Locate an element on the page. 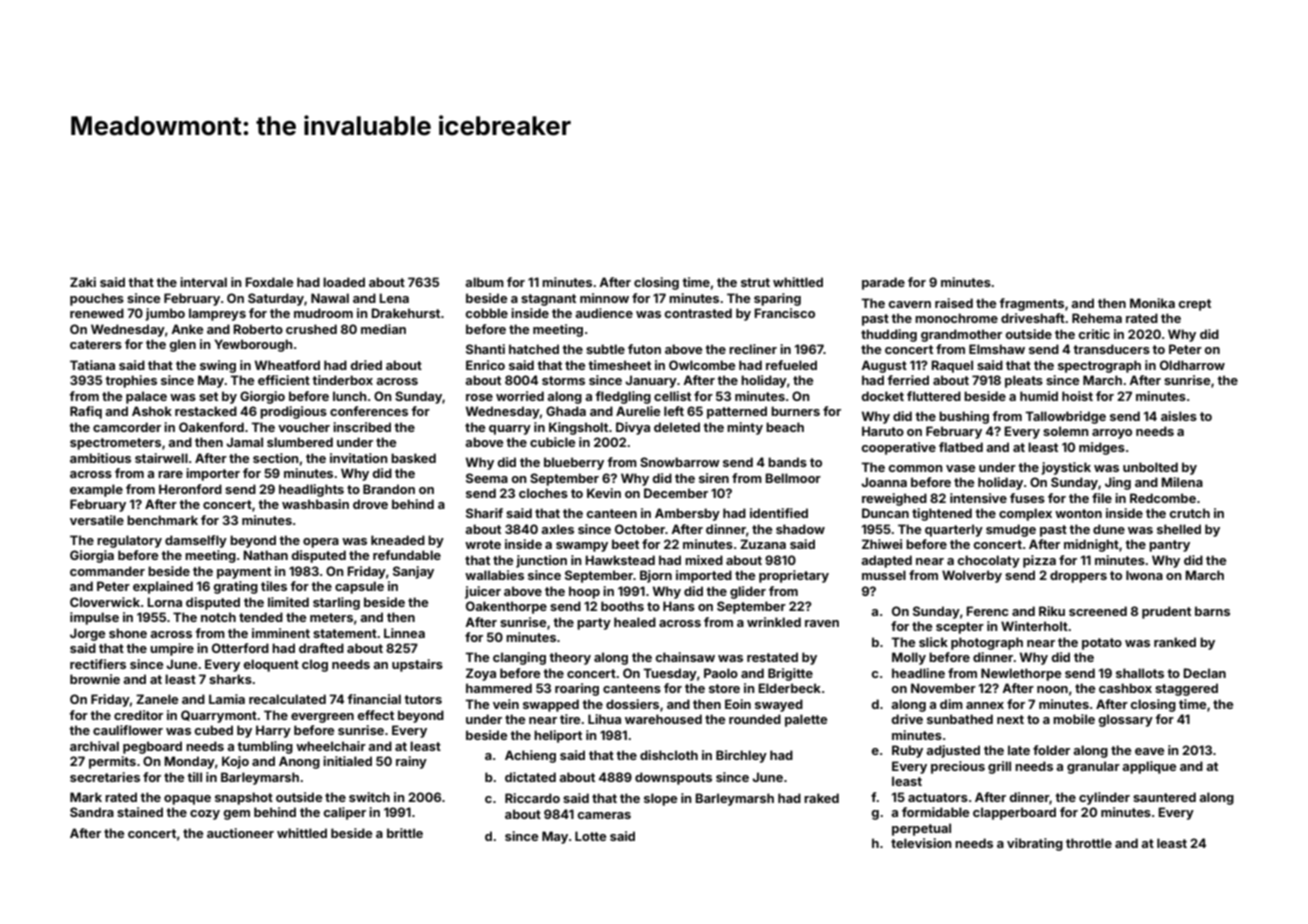  hoop is located at coordinates (584, 592).
